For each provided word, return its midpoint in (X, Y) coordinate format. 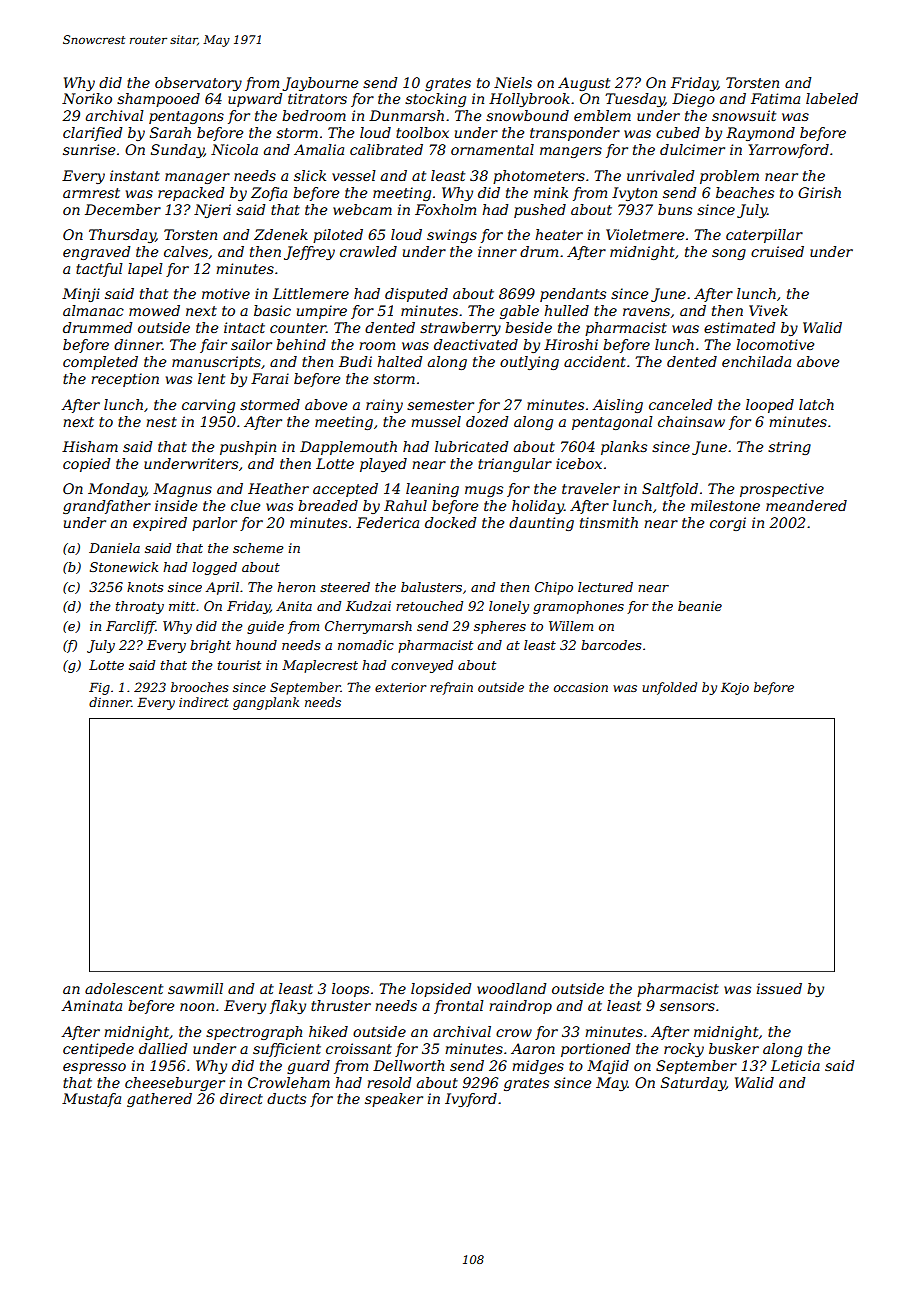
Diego (693, 100)
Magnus (182, 490)
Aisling (617, 406)
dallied (163, 1048)
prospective (782, 490)
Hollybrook (529, 100)
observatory (198, 84)
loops (350, 990)
